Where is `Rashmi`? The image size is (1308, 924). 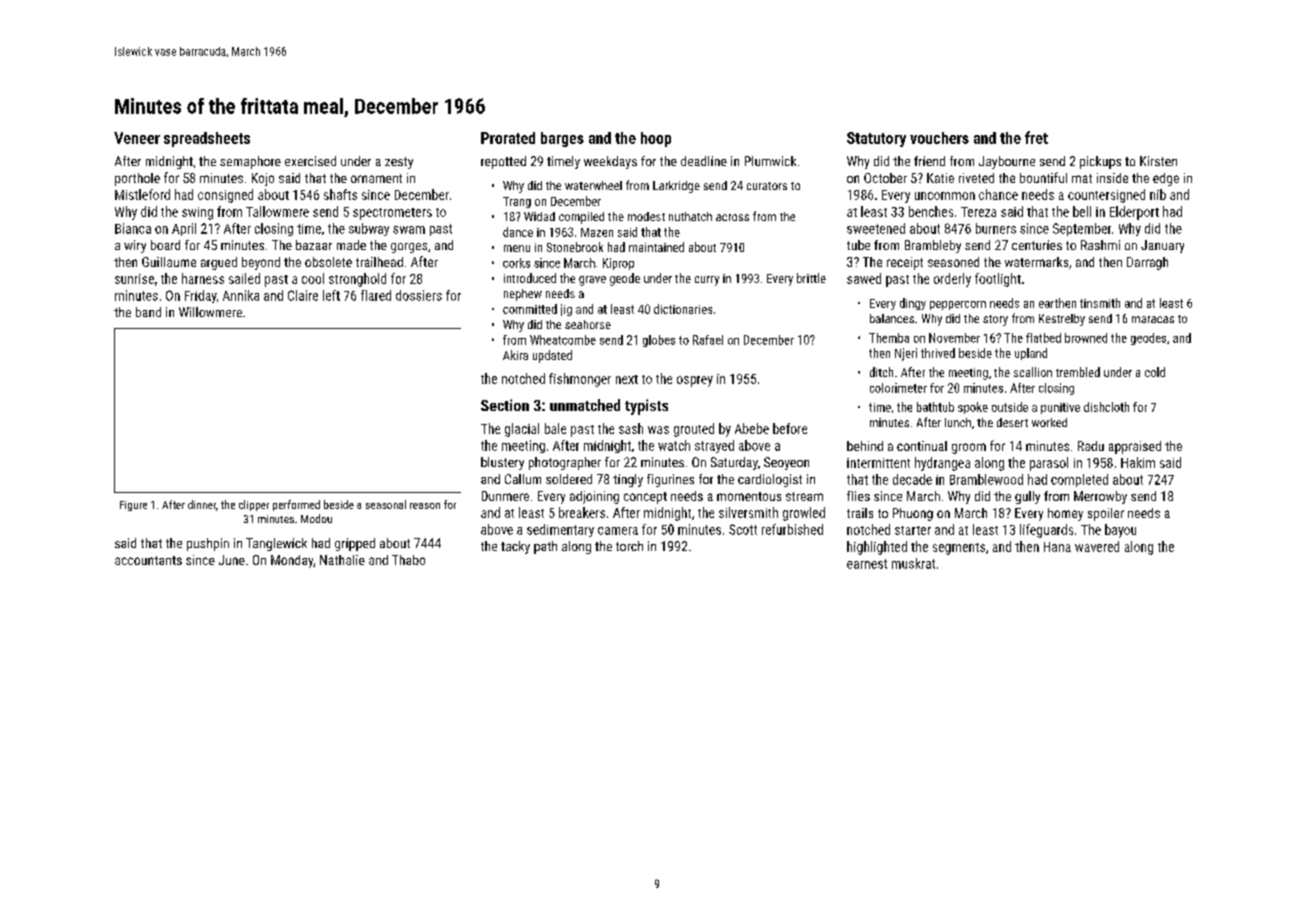 Rashmi is located at coordinates (1100, 245).
